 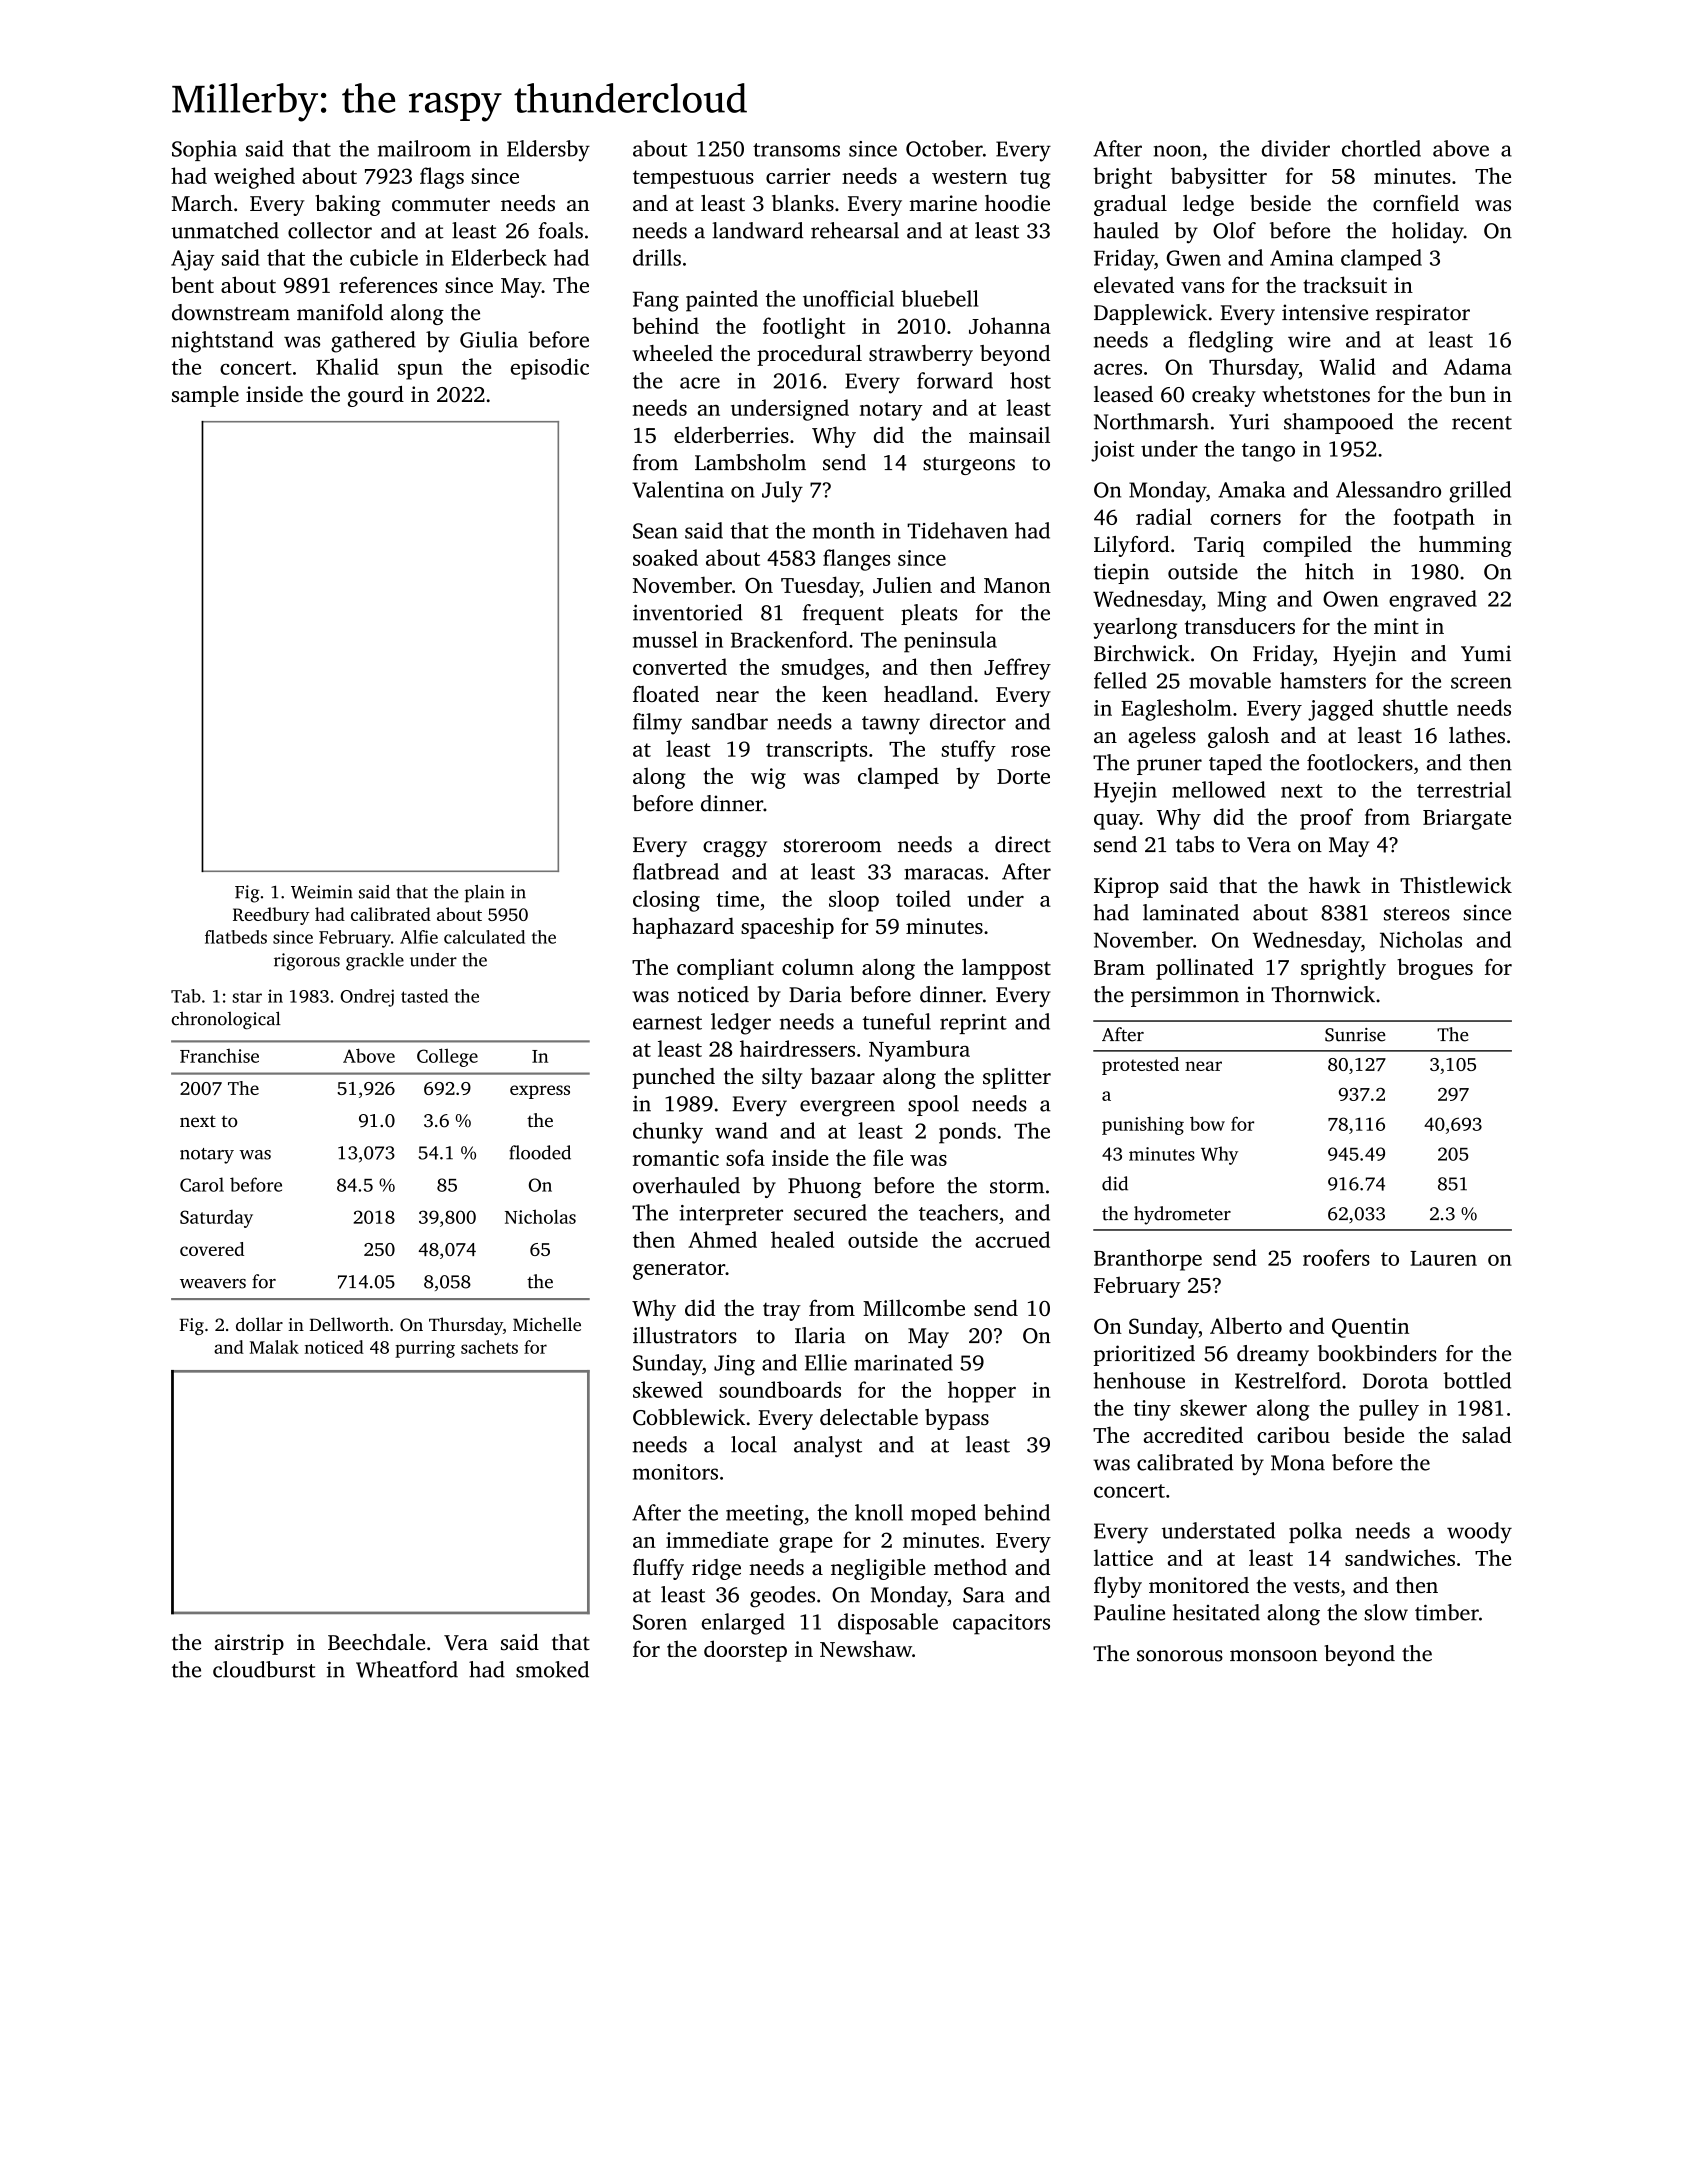 I want to click on divider, so click(x=1296, y=148).
